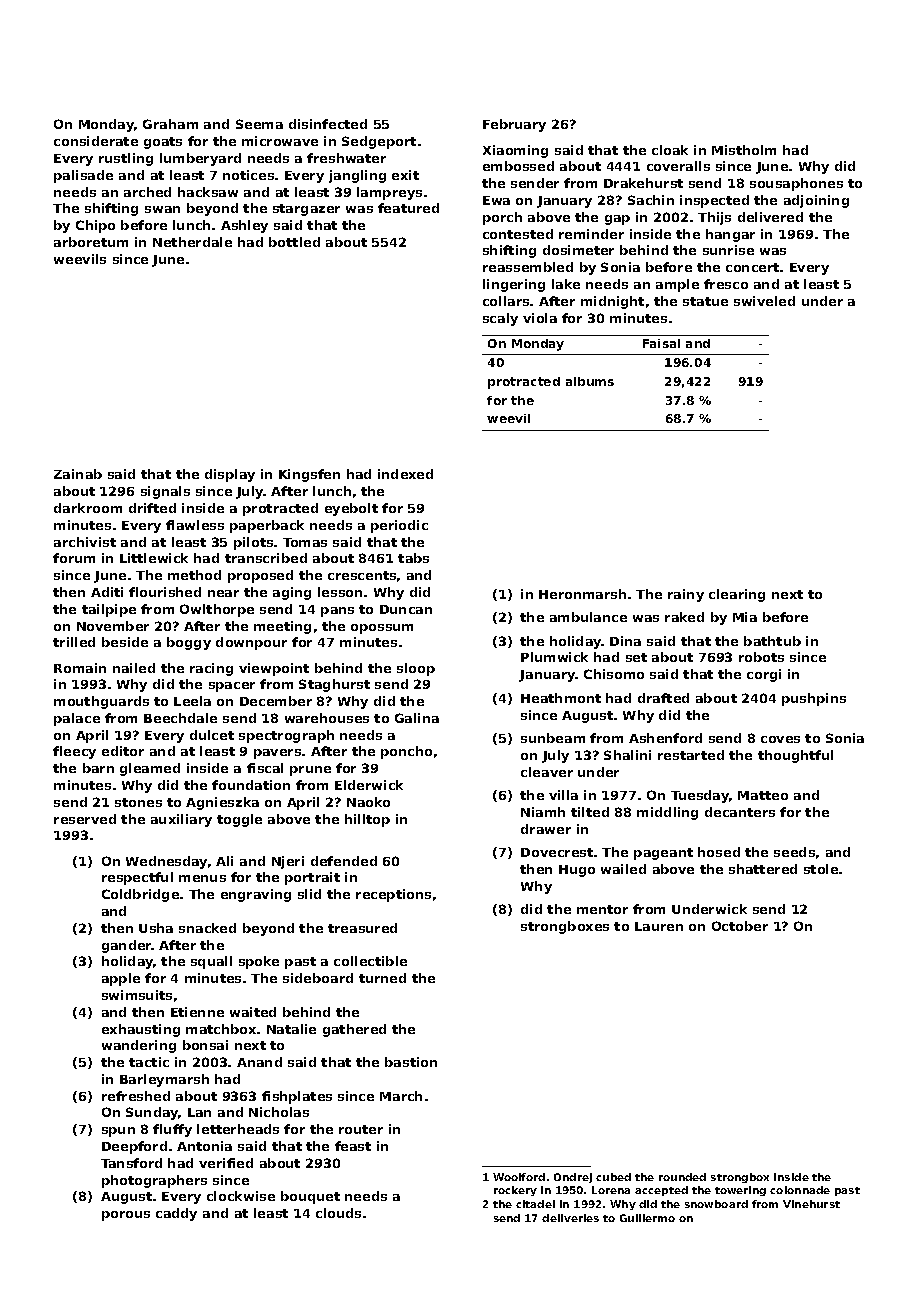  I want to click on February, so click(514, 125).
